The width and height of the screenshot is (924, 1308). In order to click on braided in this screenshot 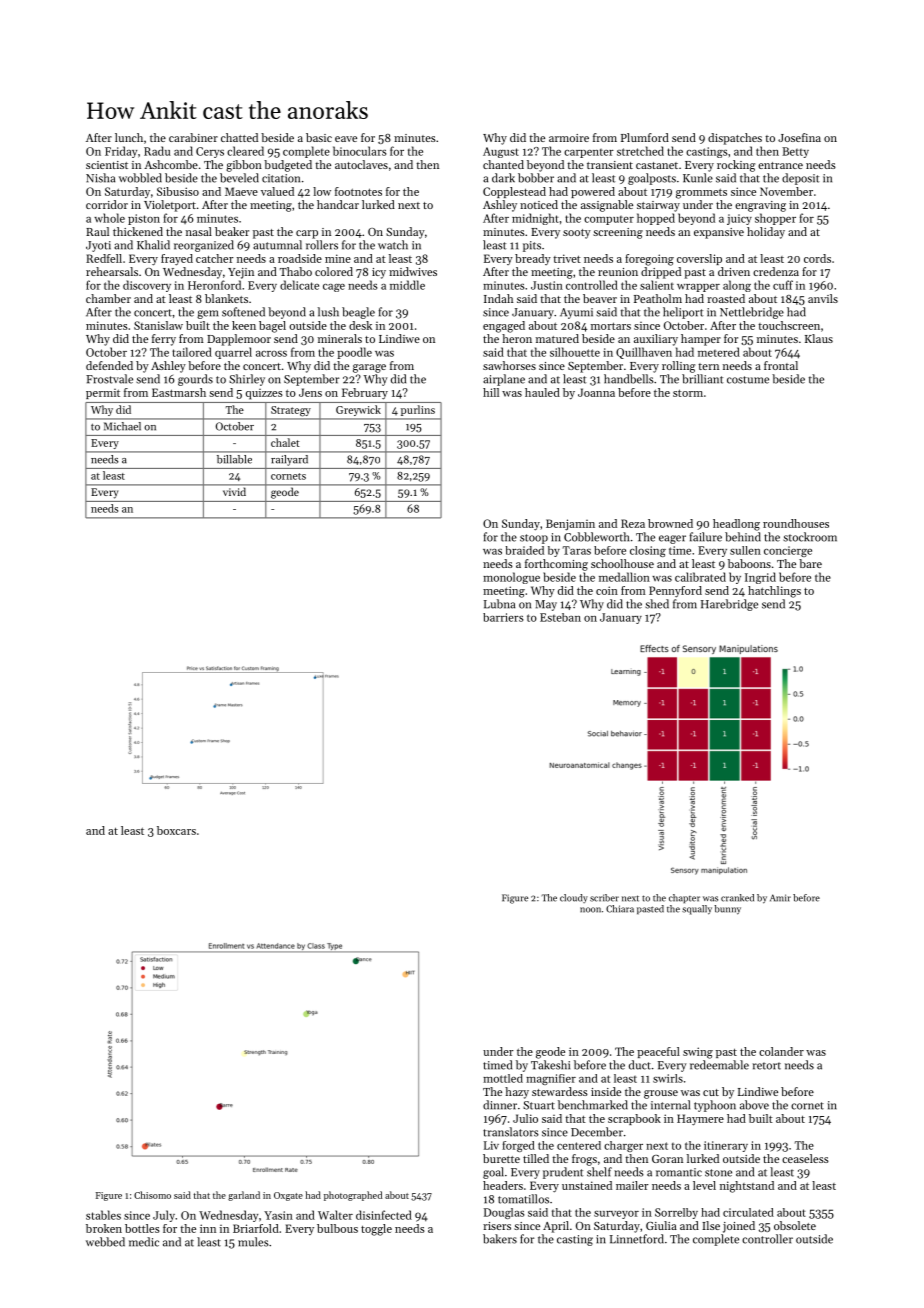, I will do `click(525, 550)`.
